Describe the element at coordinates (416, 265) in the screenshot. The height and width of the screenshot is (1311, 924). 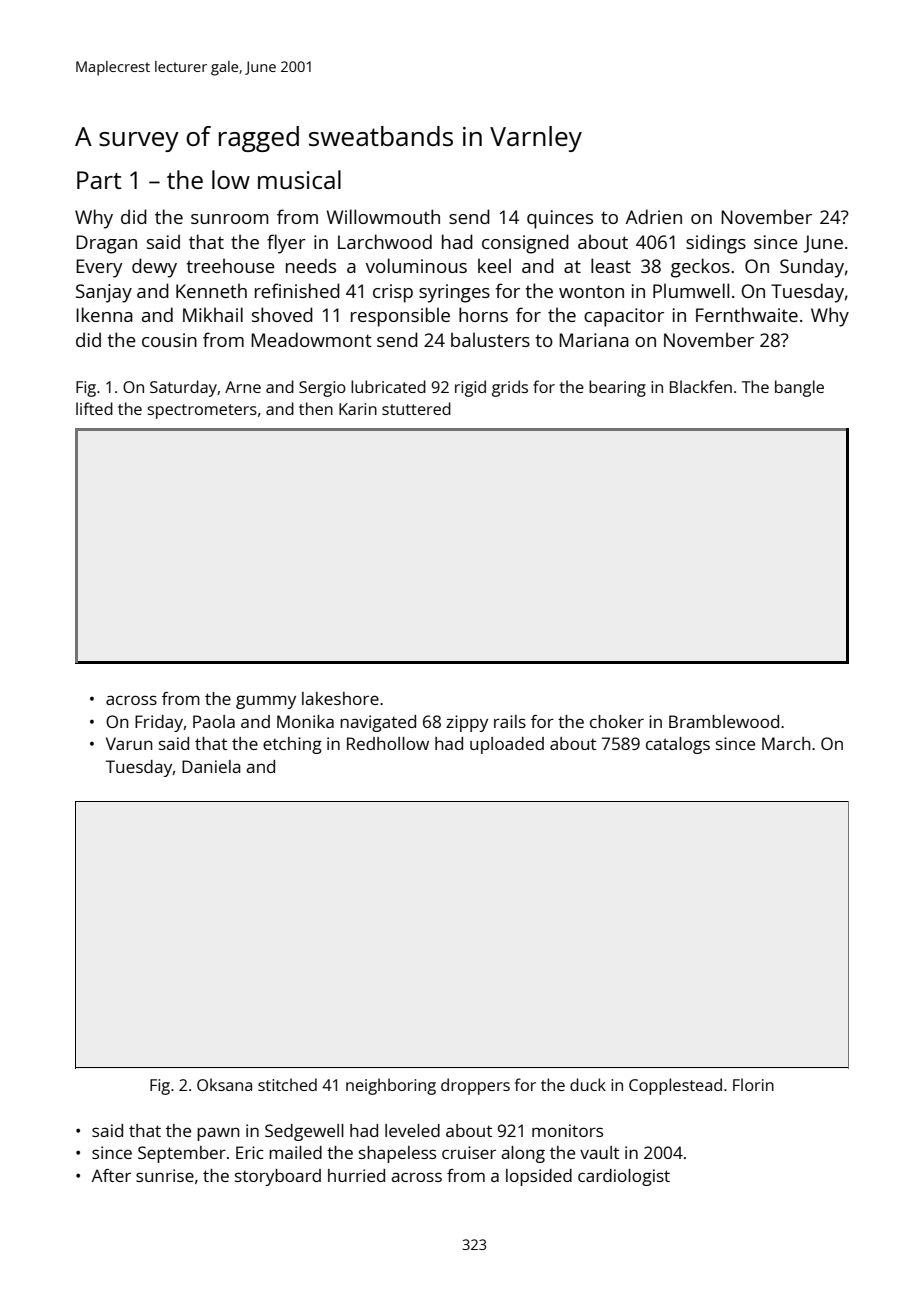
I see `voluminous` at that location.
